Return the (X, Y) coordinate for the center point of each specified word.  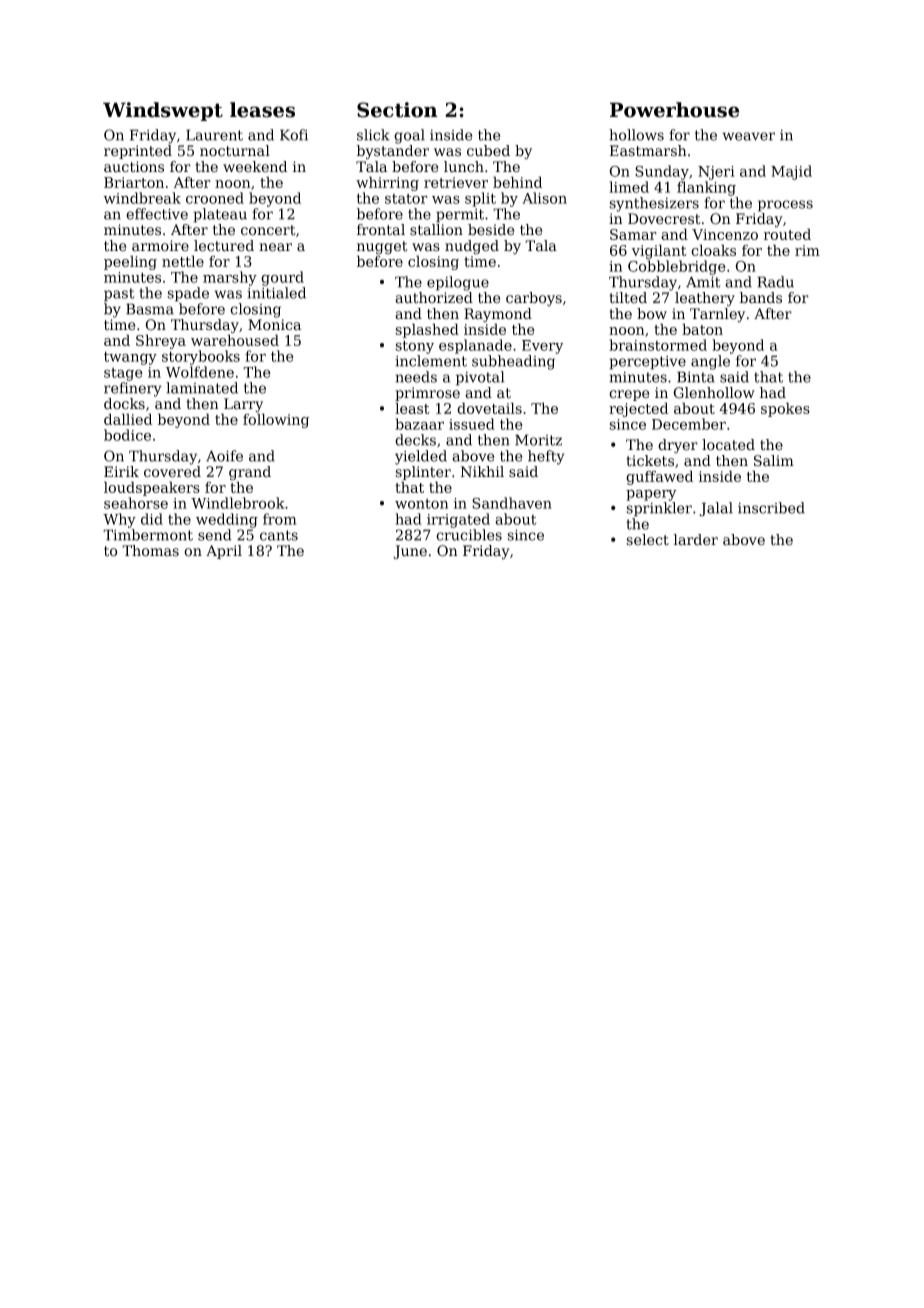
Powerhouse (674, 110)
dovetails (489, 408)
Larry (243, 405)
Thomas (150, 551)
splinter (423, 473)
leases (262, 110)
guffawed (659, 477)
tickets (650, 461)
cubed (488, 151)
